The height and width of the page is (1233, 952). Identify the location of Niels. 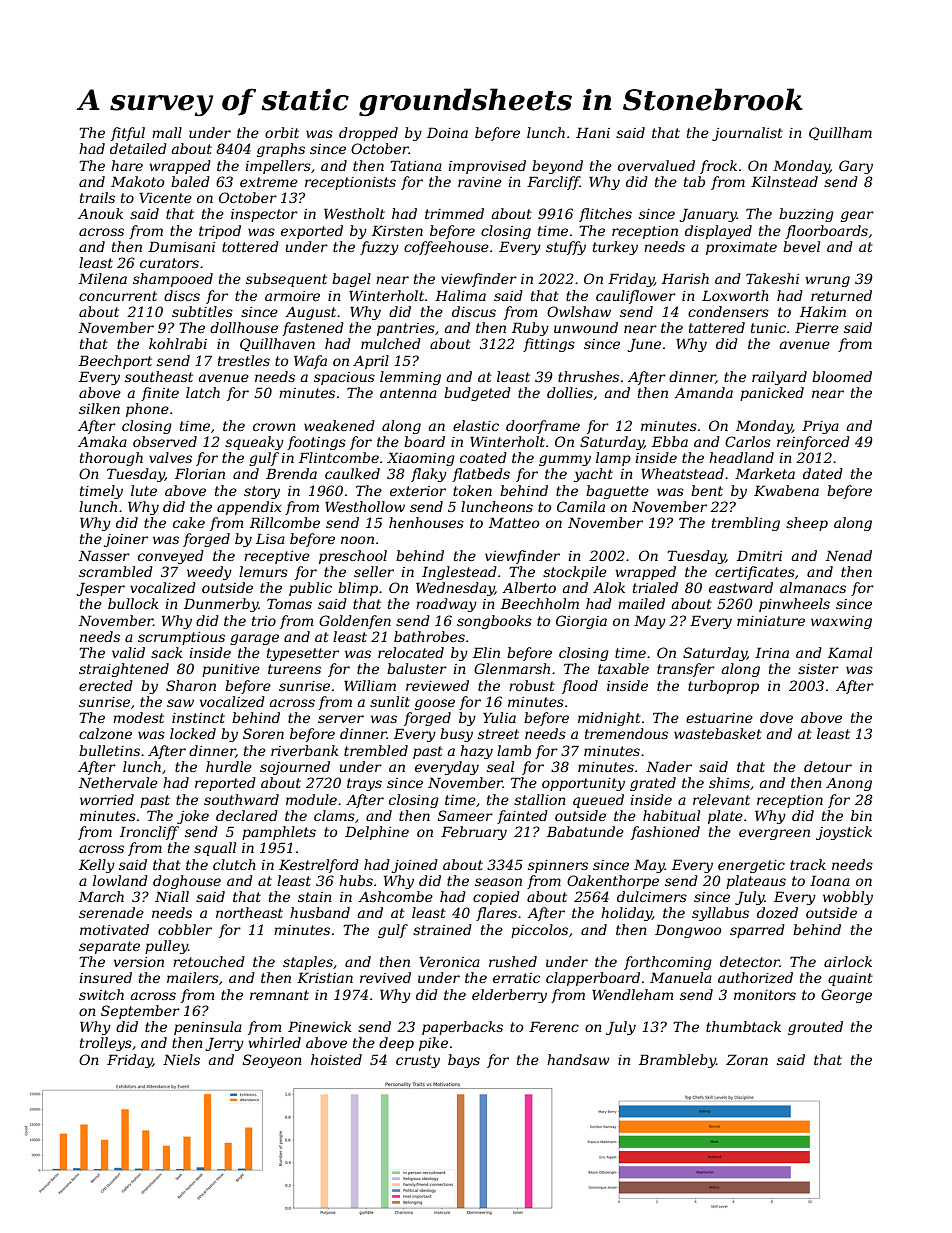
(181, 1059).
